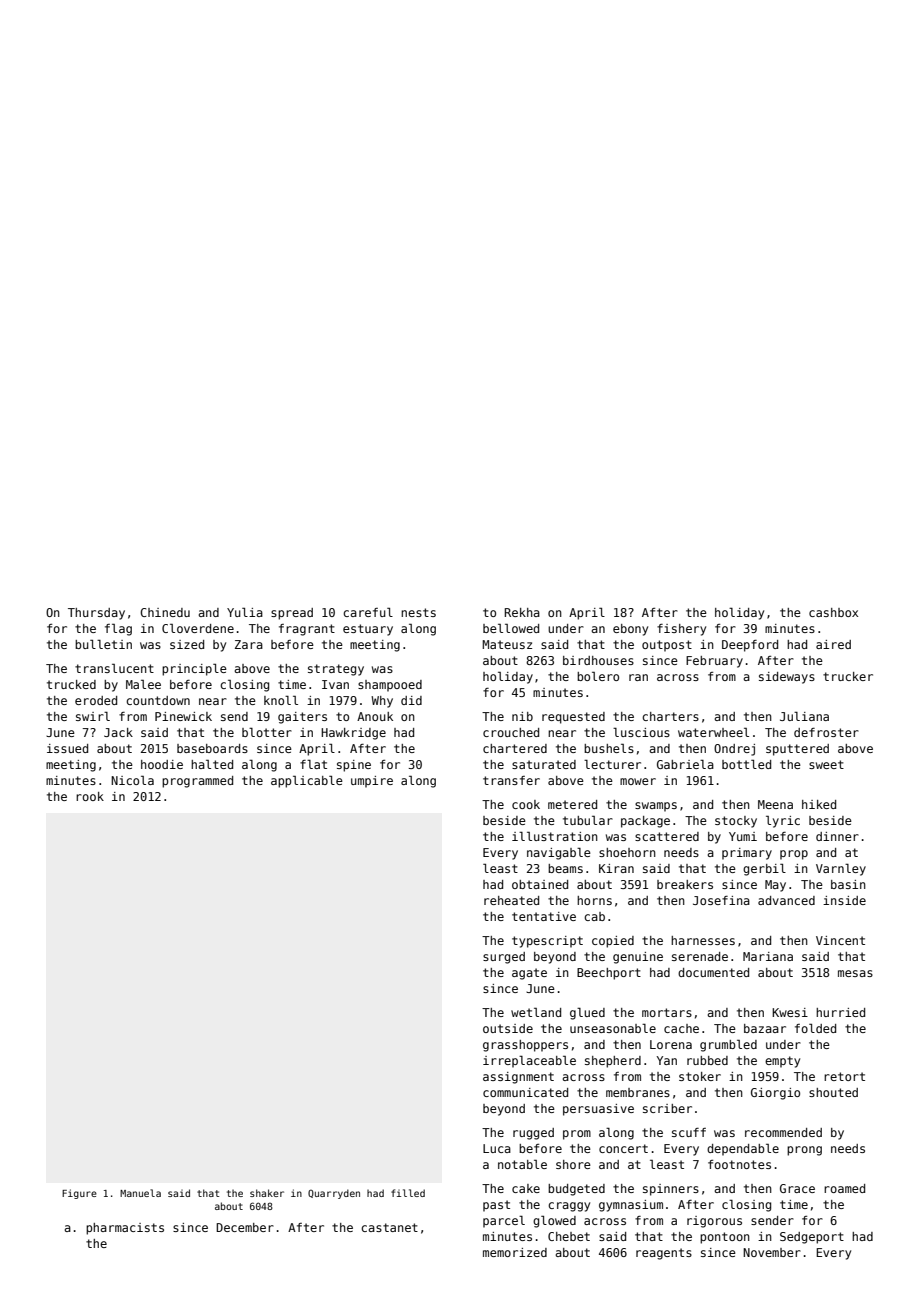 The image size is (924, 1308). I want to click on outside, so click(508, 1028).
